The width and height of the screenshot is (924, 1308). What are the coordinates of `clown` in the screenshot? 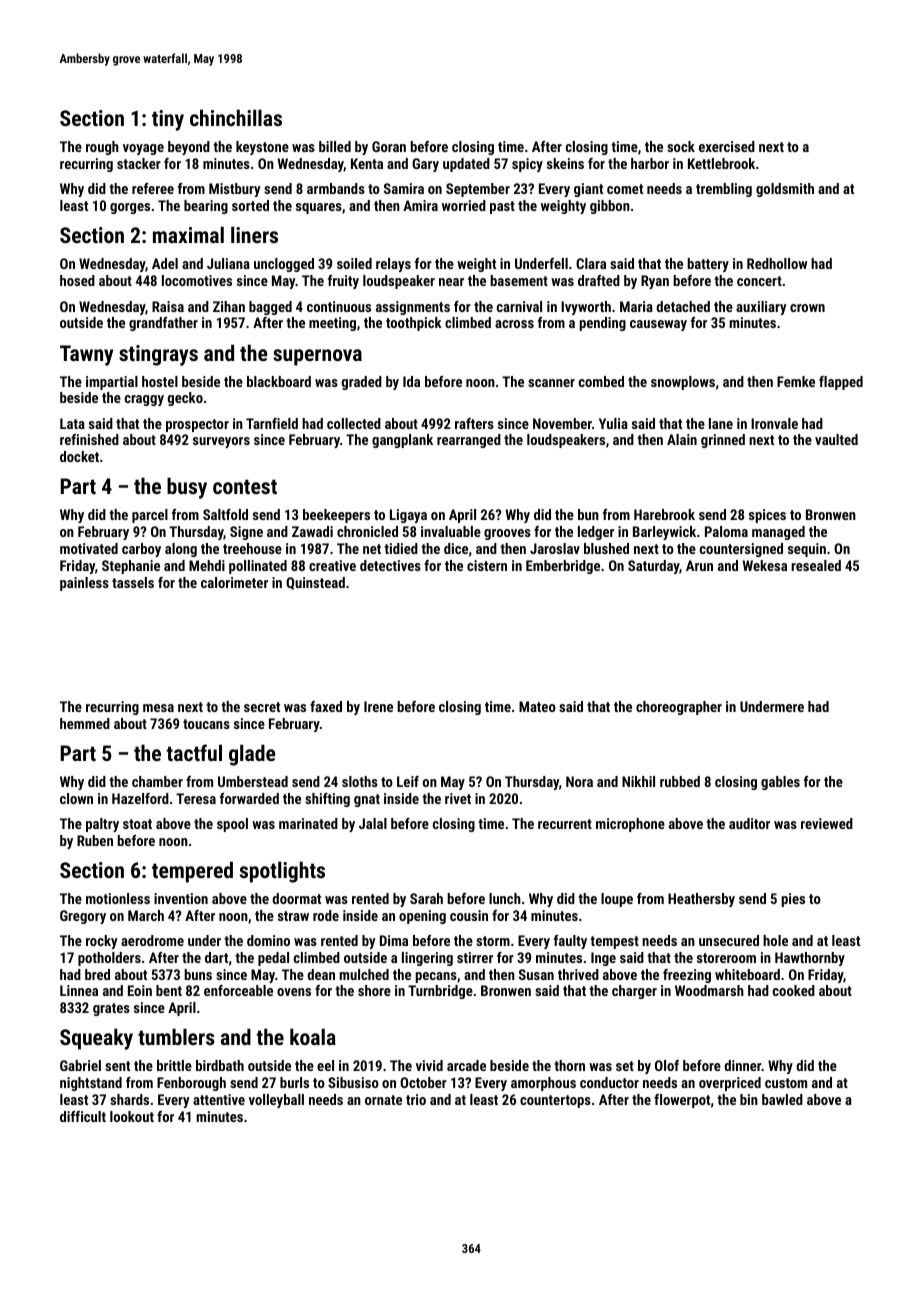 It's located at (76, 798).
